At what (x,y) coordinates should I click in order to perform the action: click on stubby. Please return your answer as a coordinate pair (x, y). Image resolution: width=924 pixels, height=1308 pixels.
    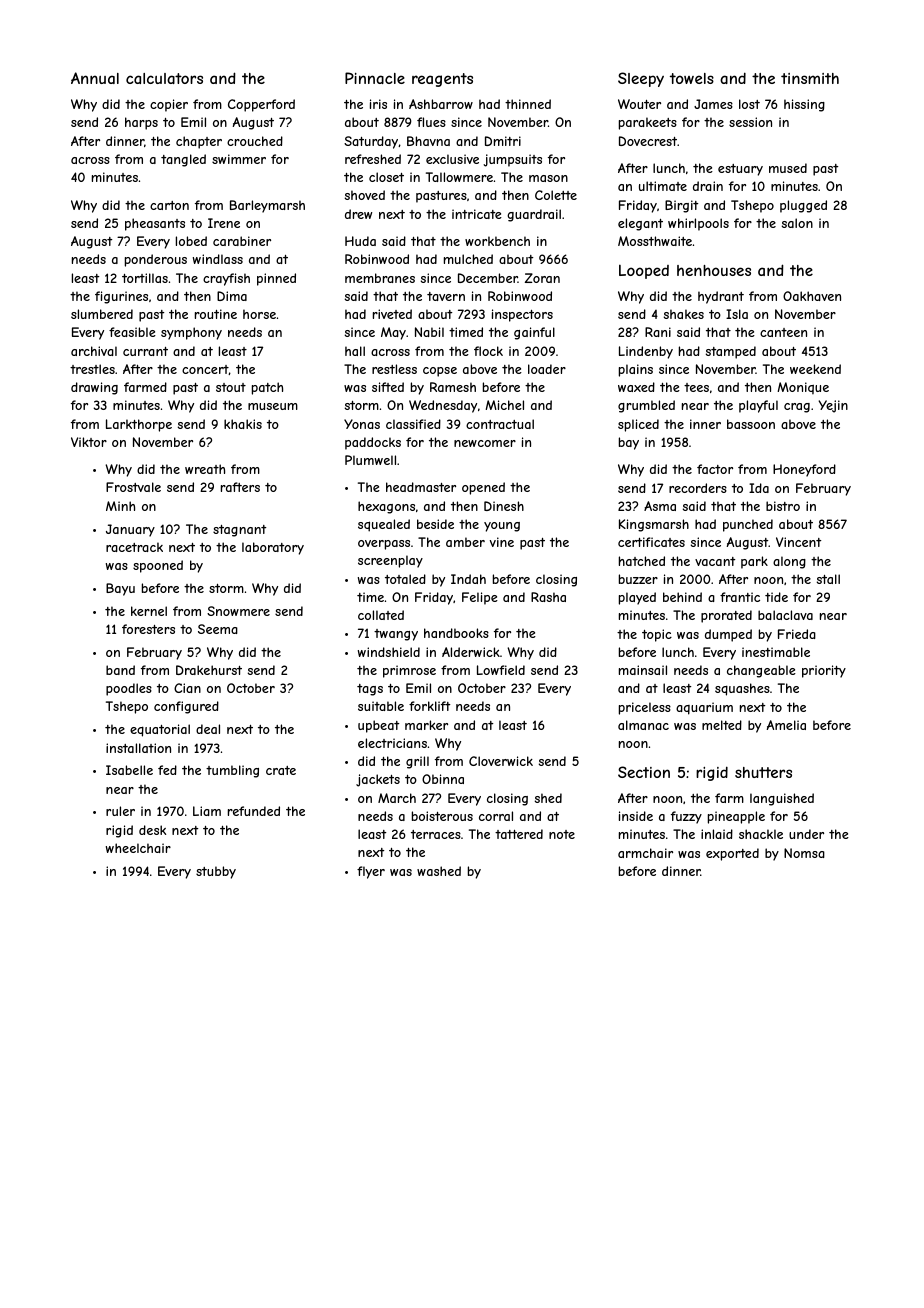
    Looking at the image, I should click on (216, 872).
